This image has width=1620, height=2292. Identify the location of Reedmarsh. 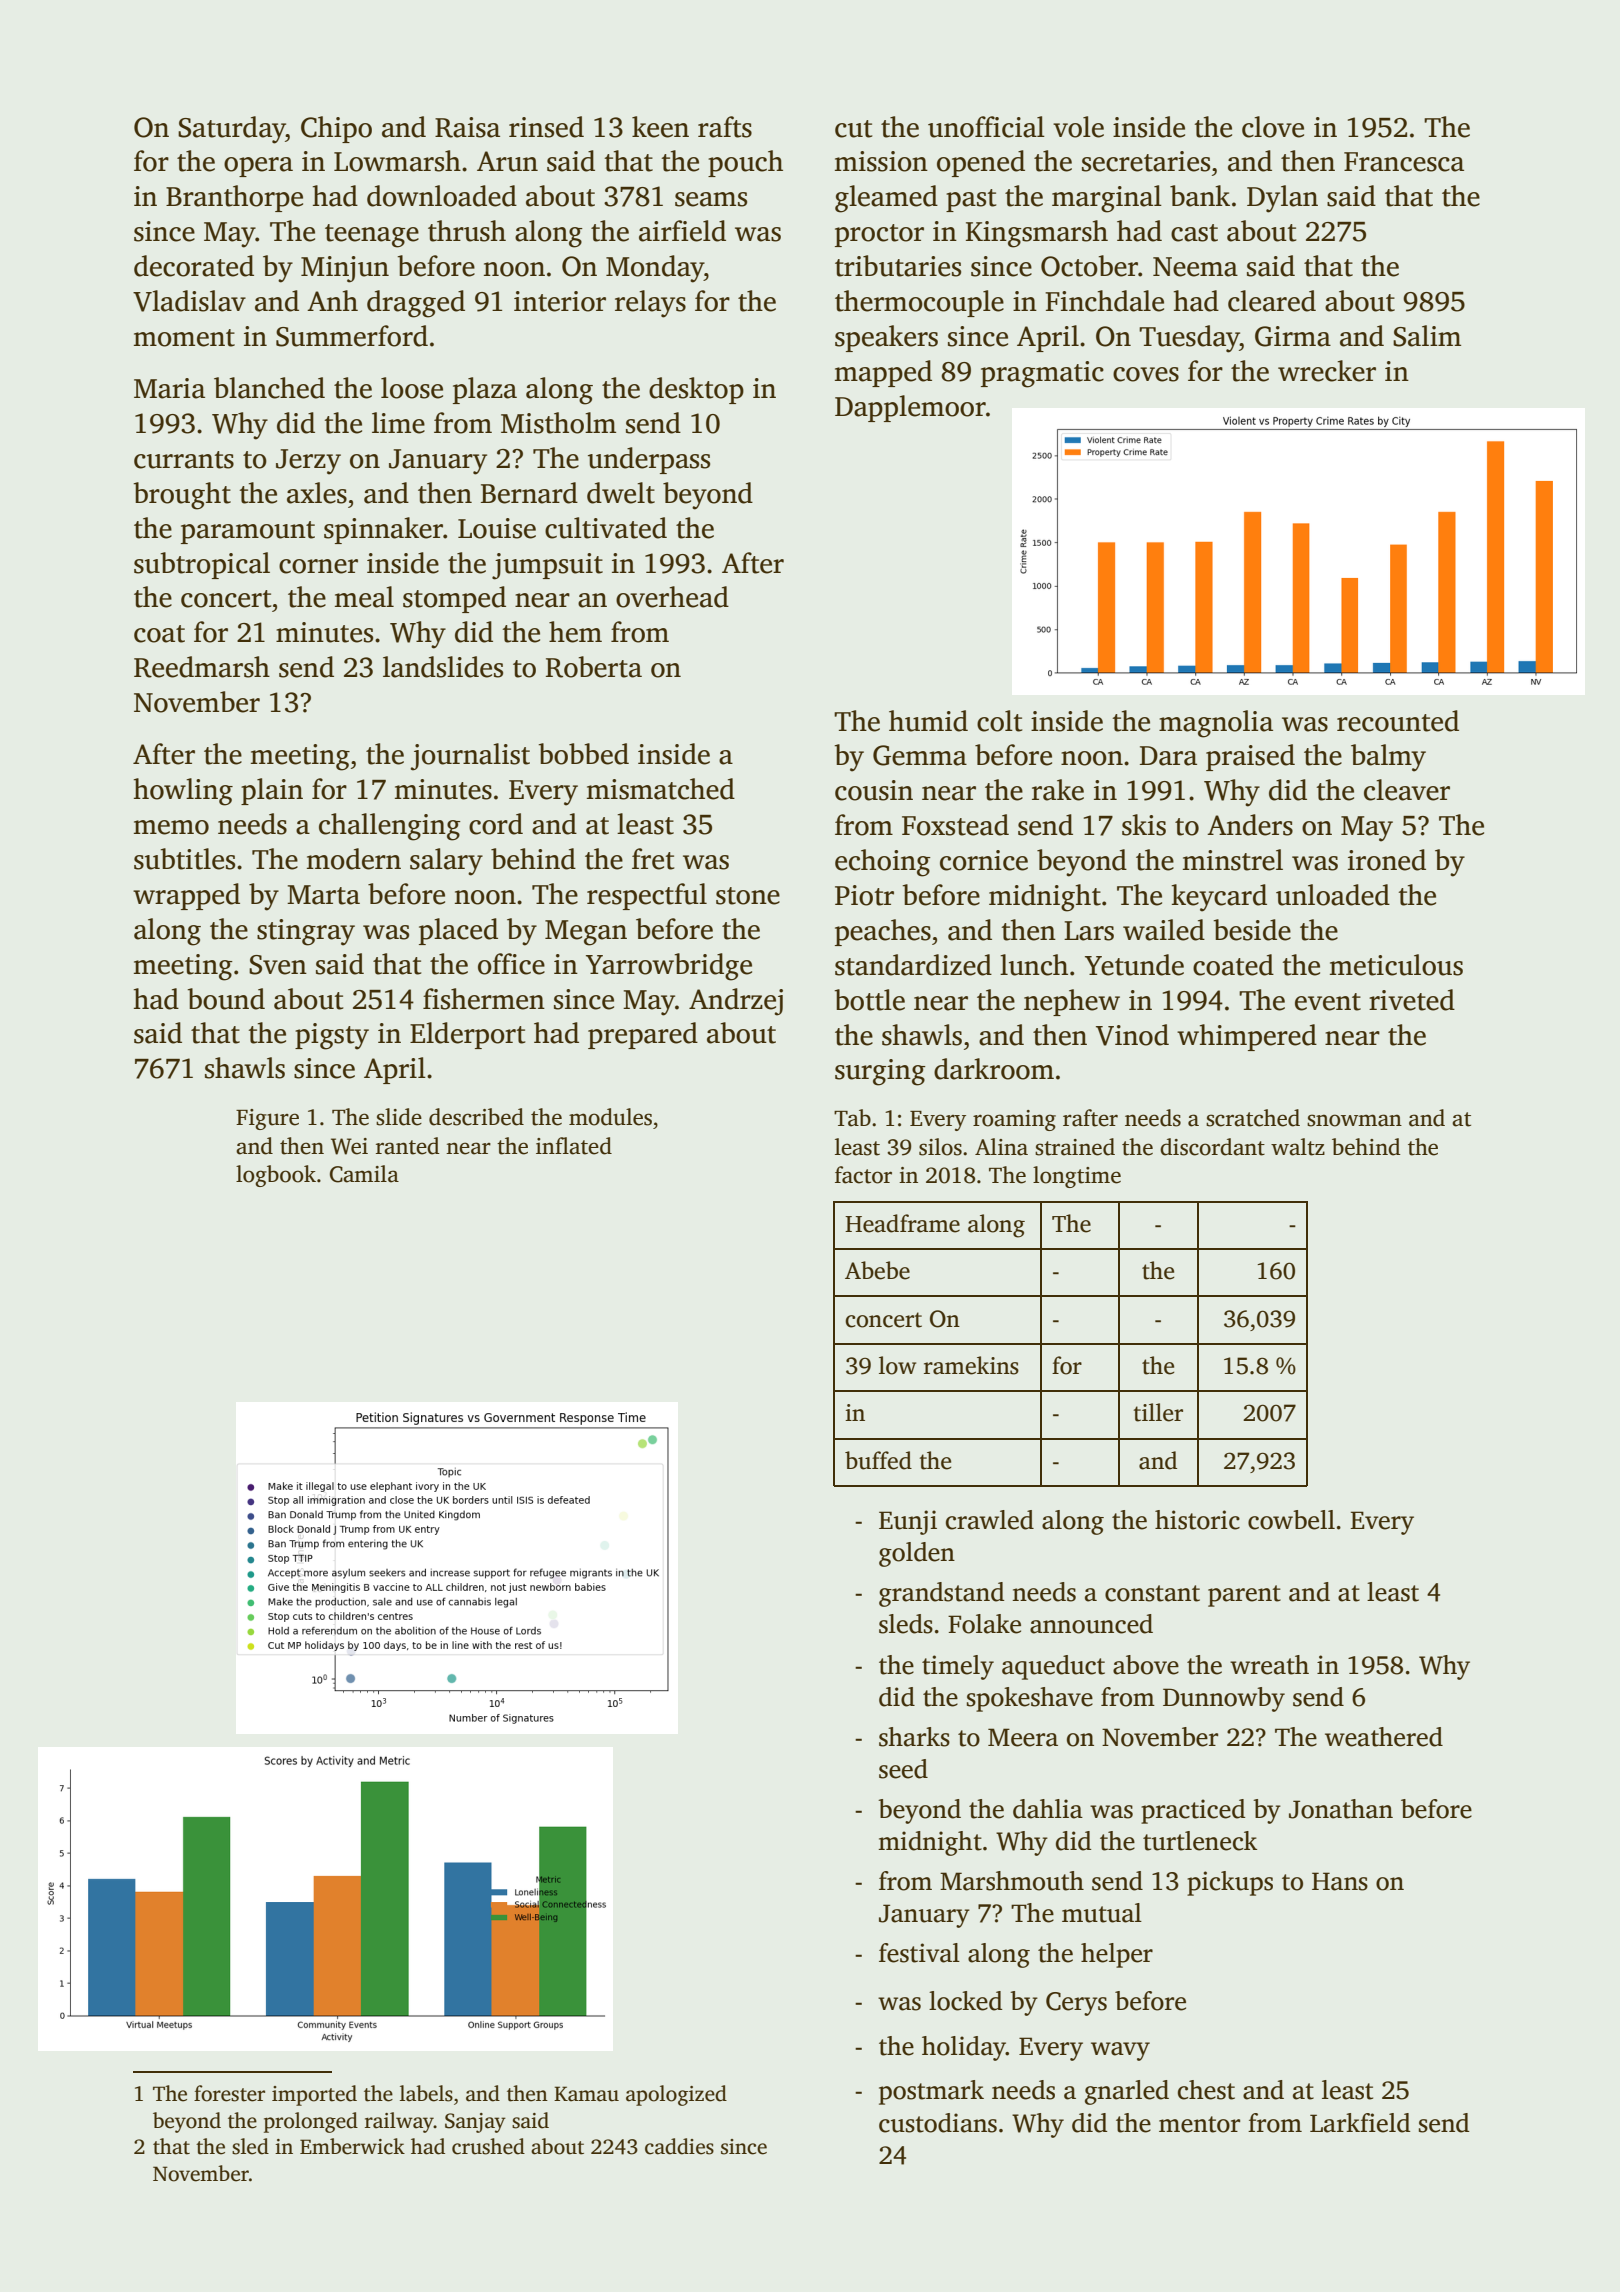
(202, 667).
